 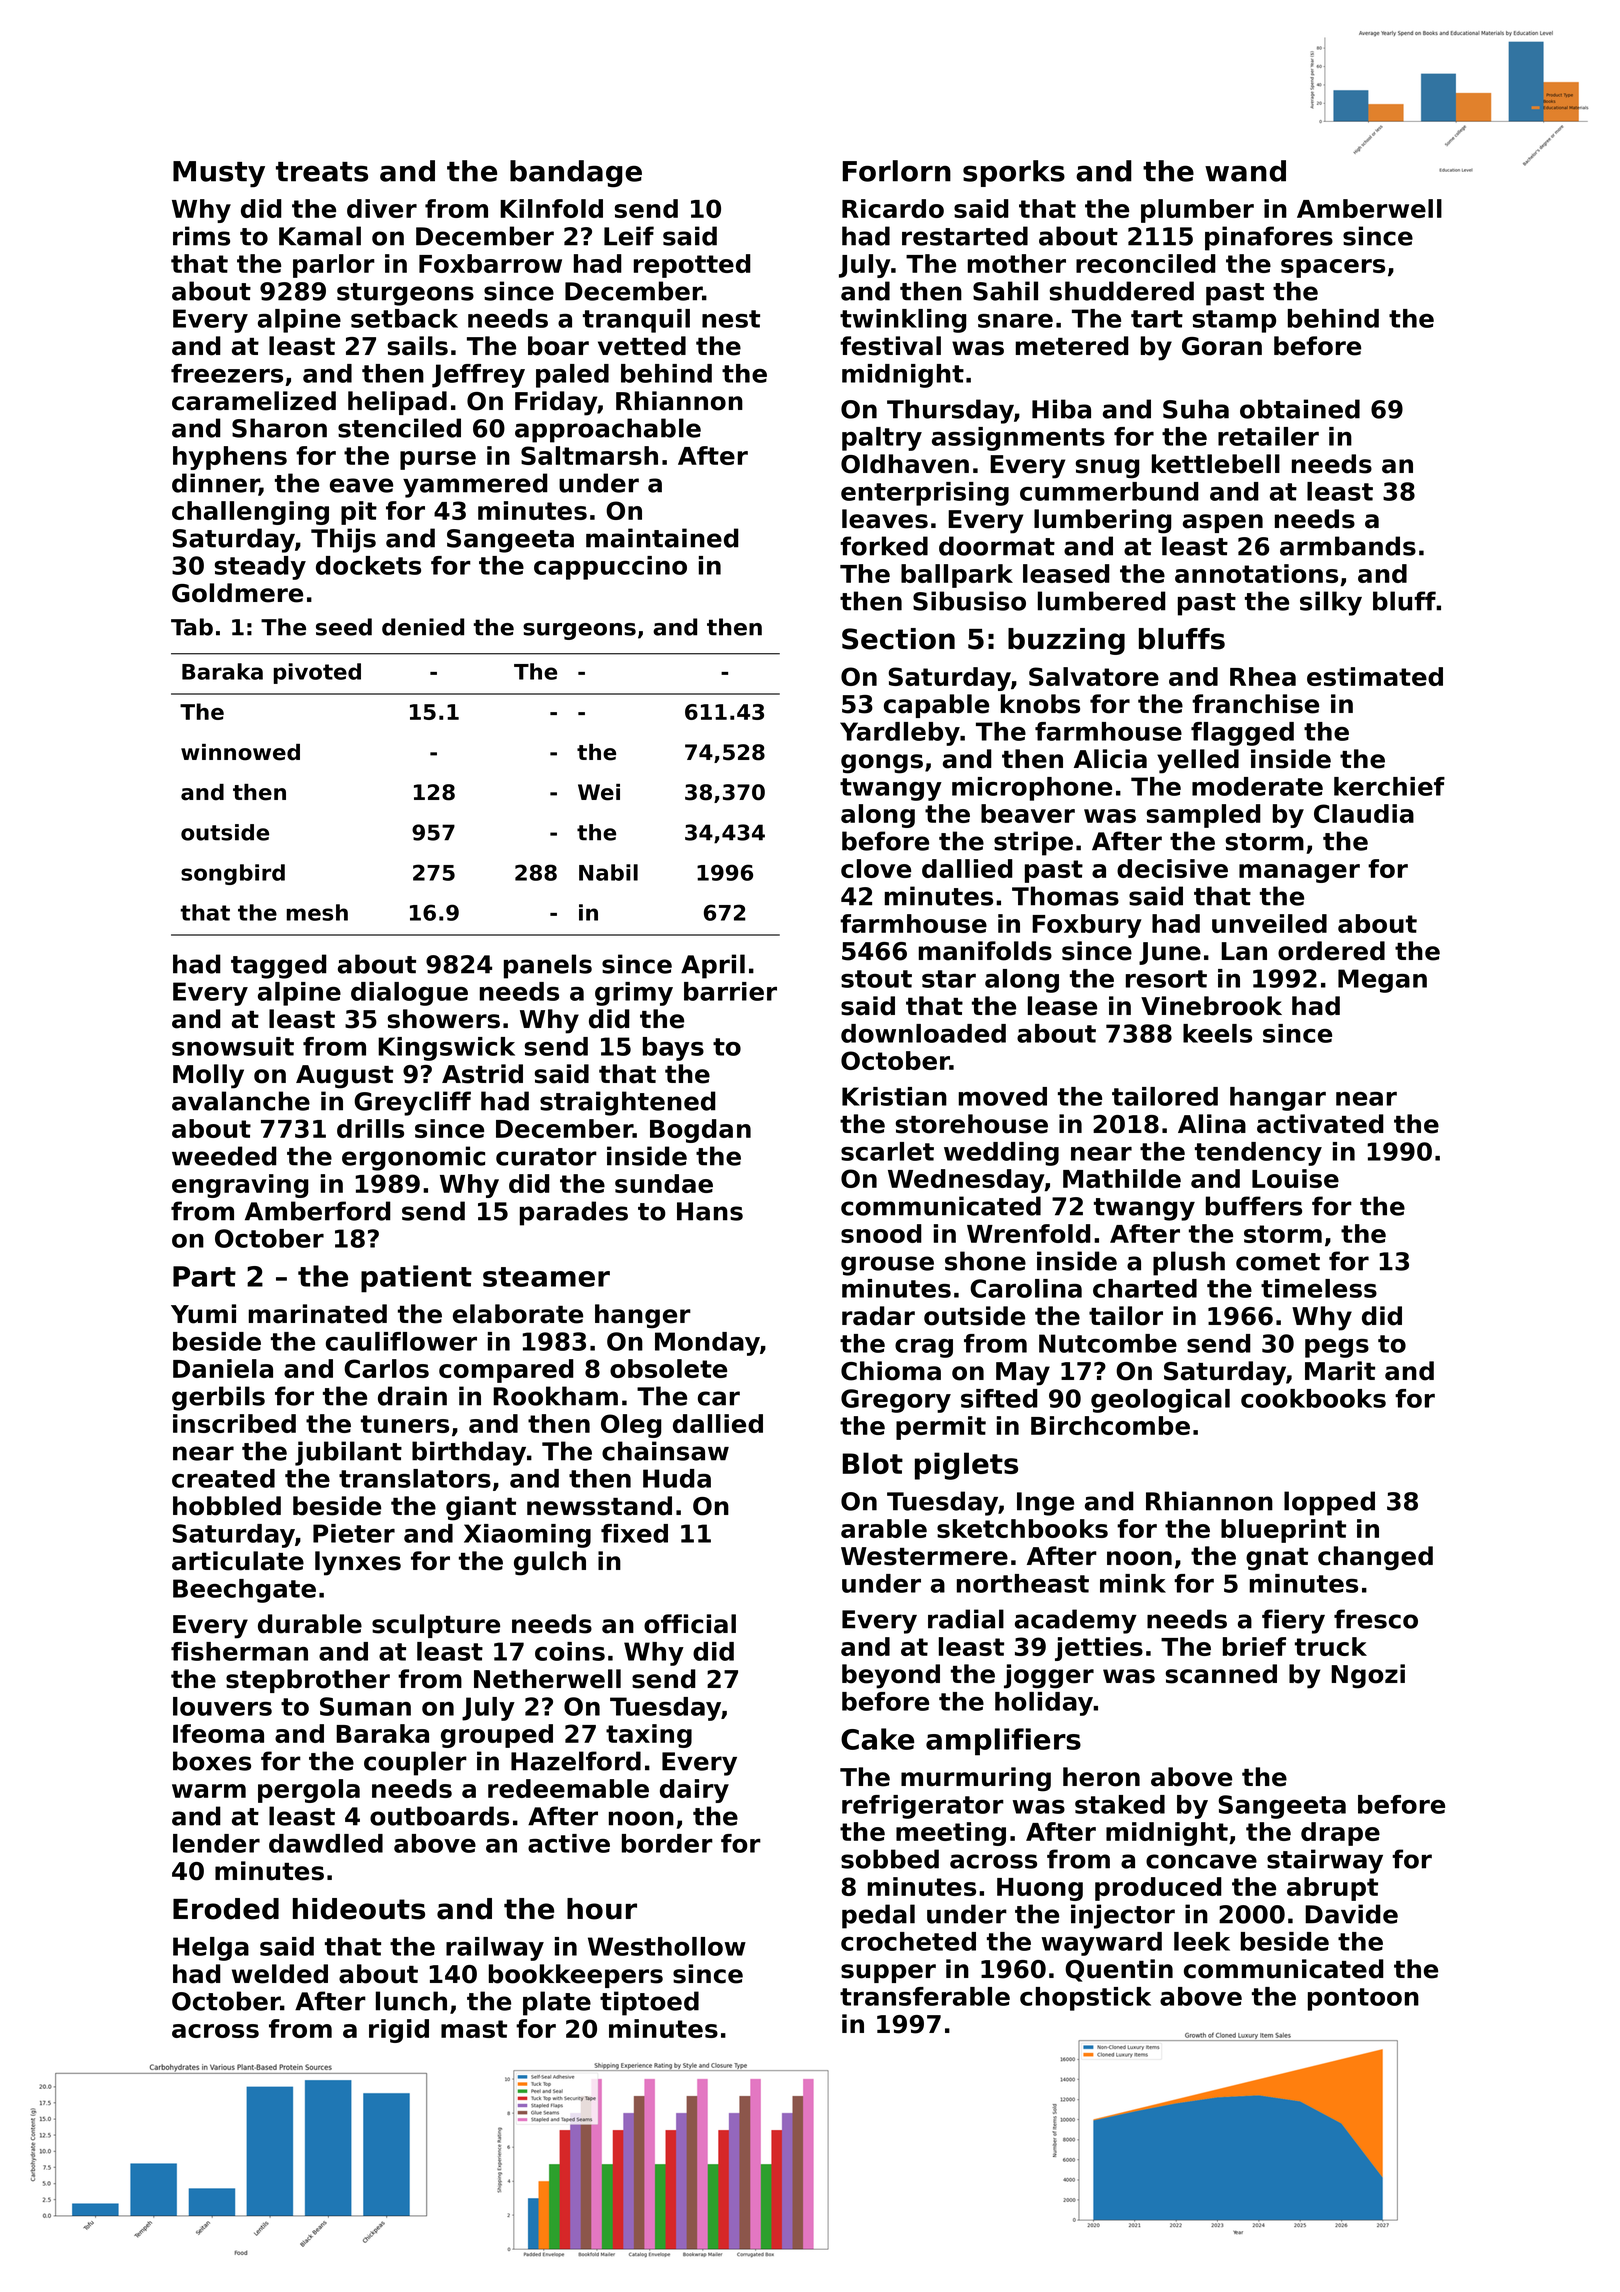 I want to click on Sahil, so click(x=1005, y=291).
